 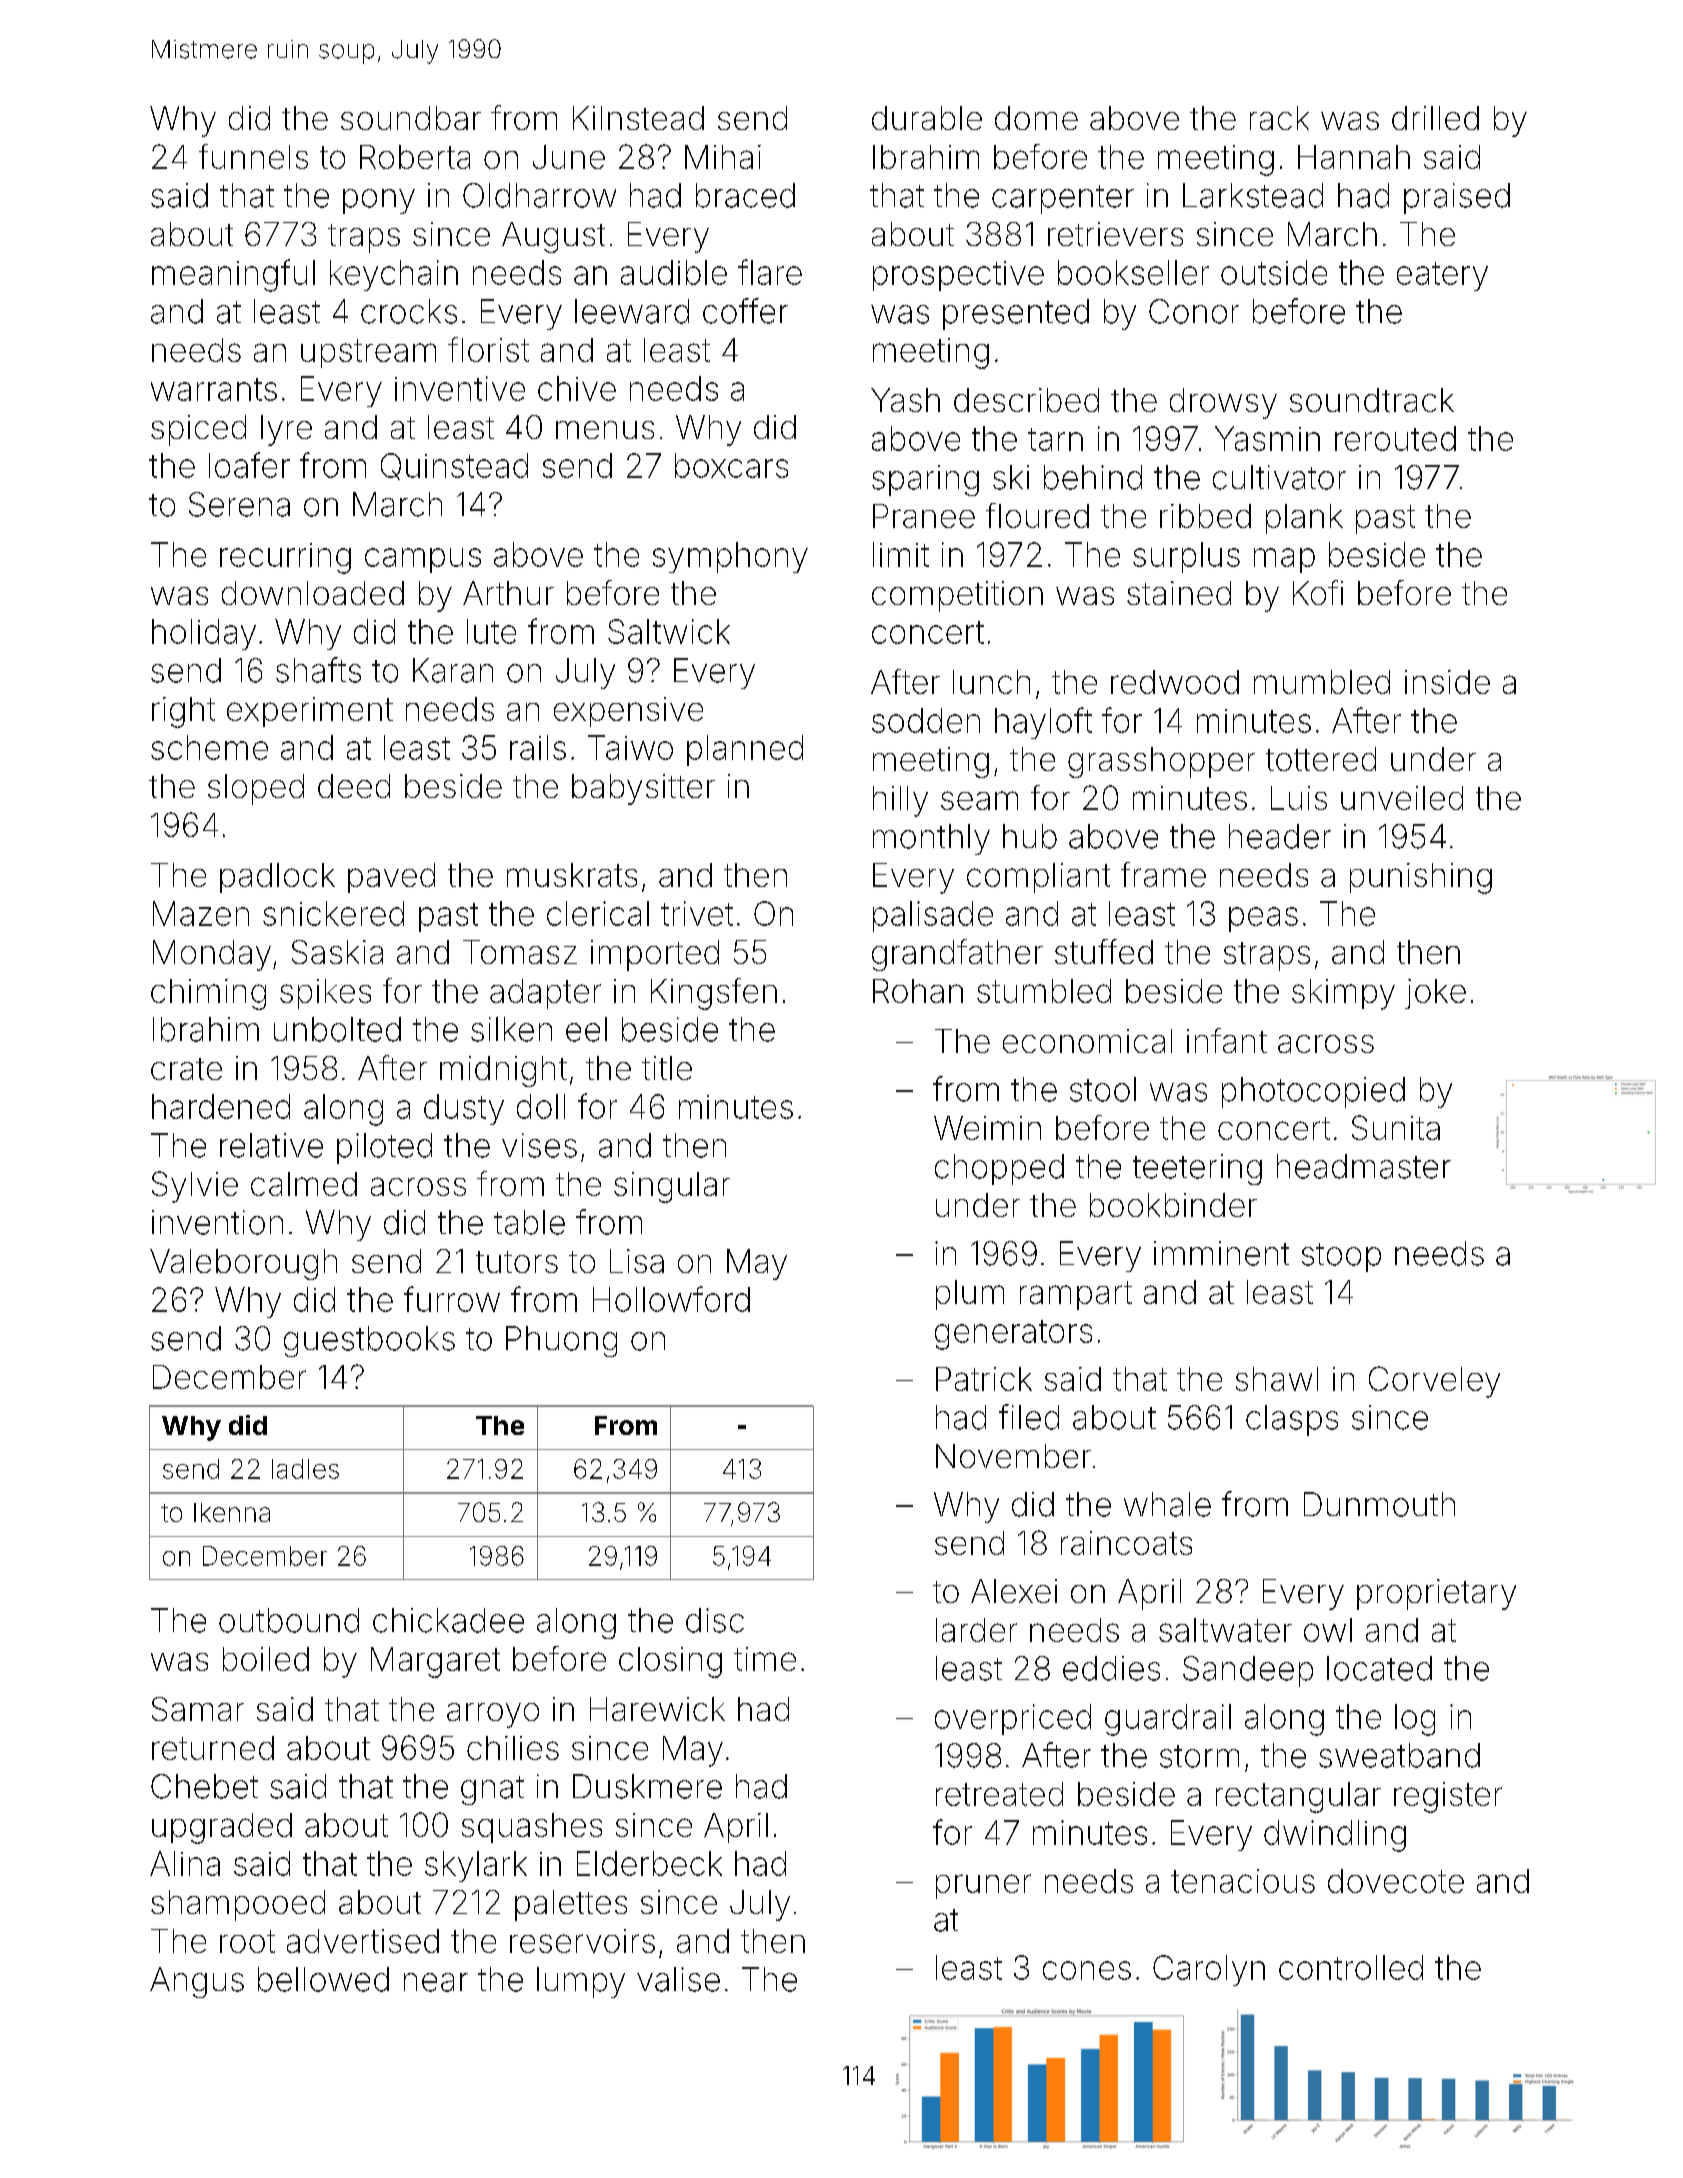 What do you see at coordinates (492, 1790) in the screenshot?
I see `gnat` at bounding box center [492, 1790].
